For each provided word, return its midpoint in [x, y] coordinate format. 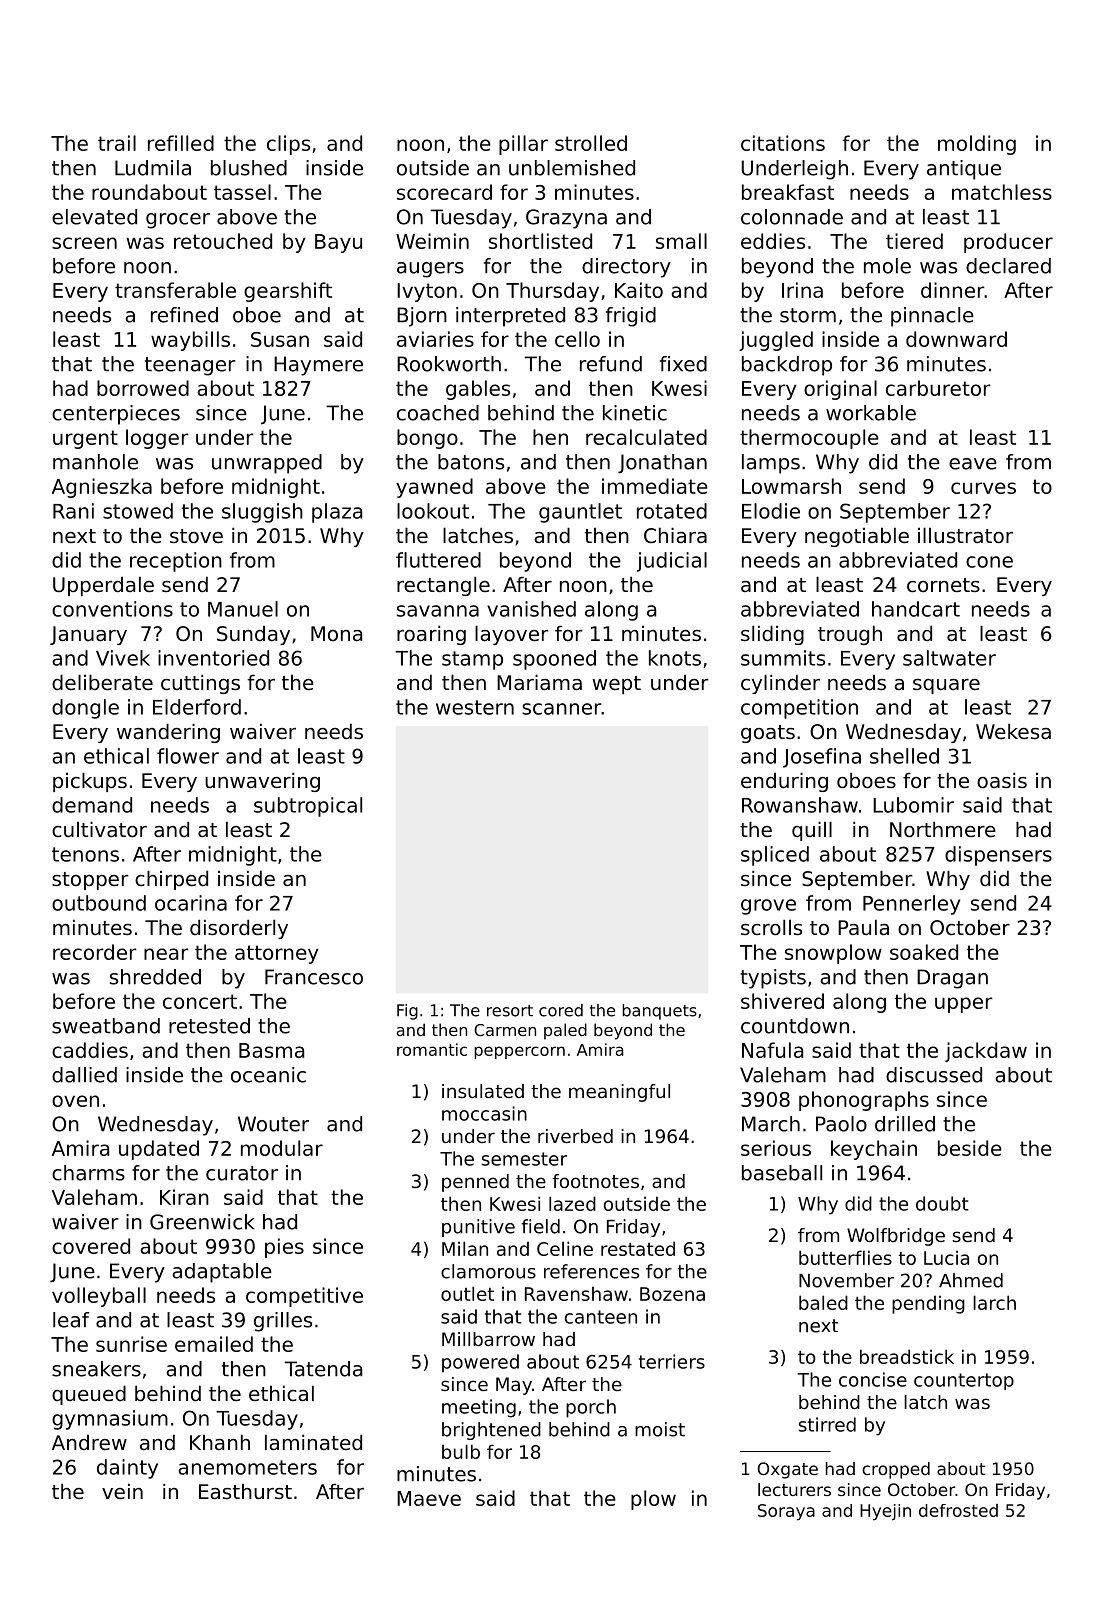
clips [288, 145]
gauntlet [580, 513]
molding [977, 145]
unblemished [572, 168]
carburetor [938, 388]
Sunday [253, 635]
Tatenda [323, 1369]
